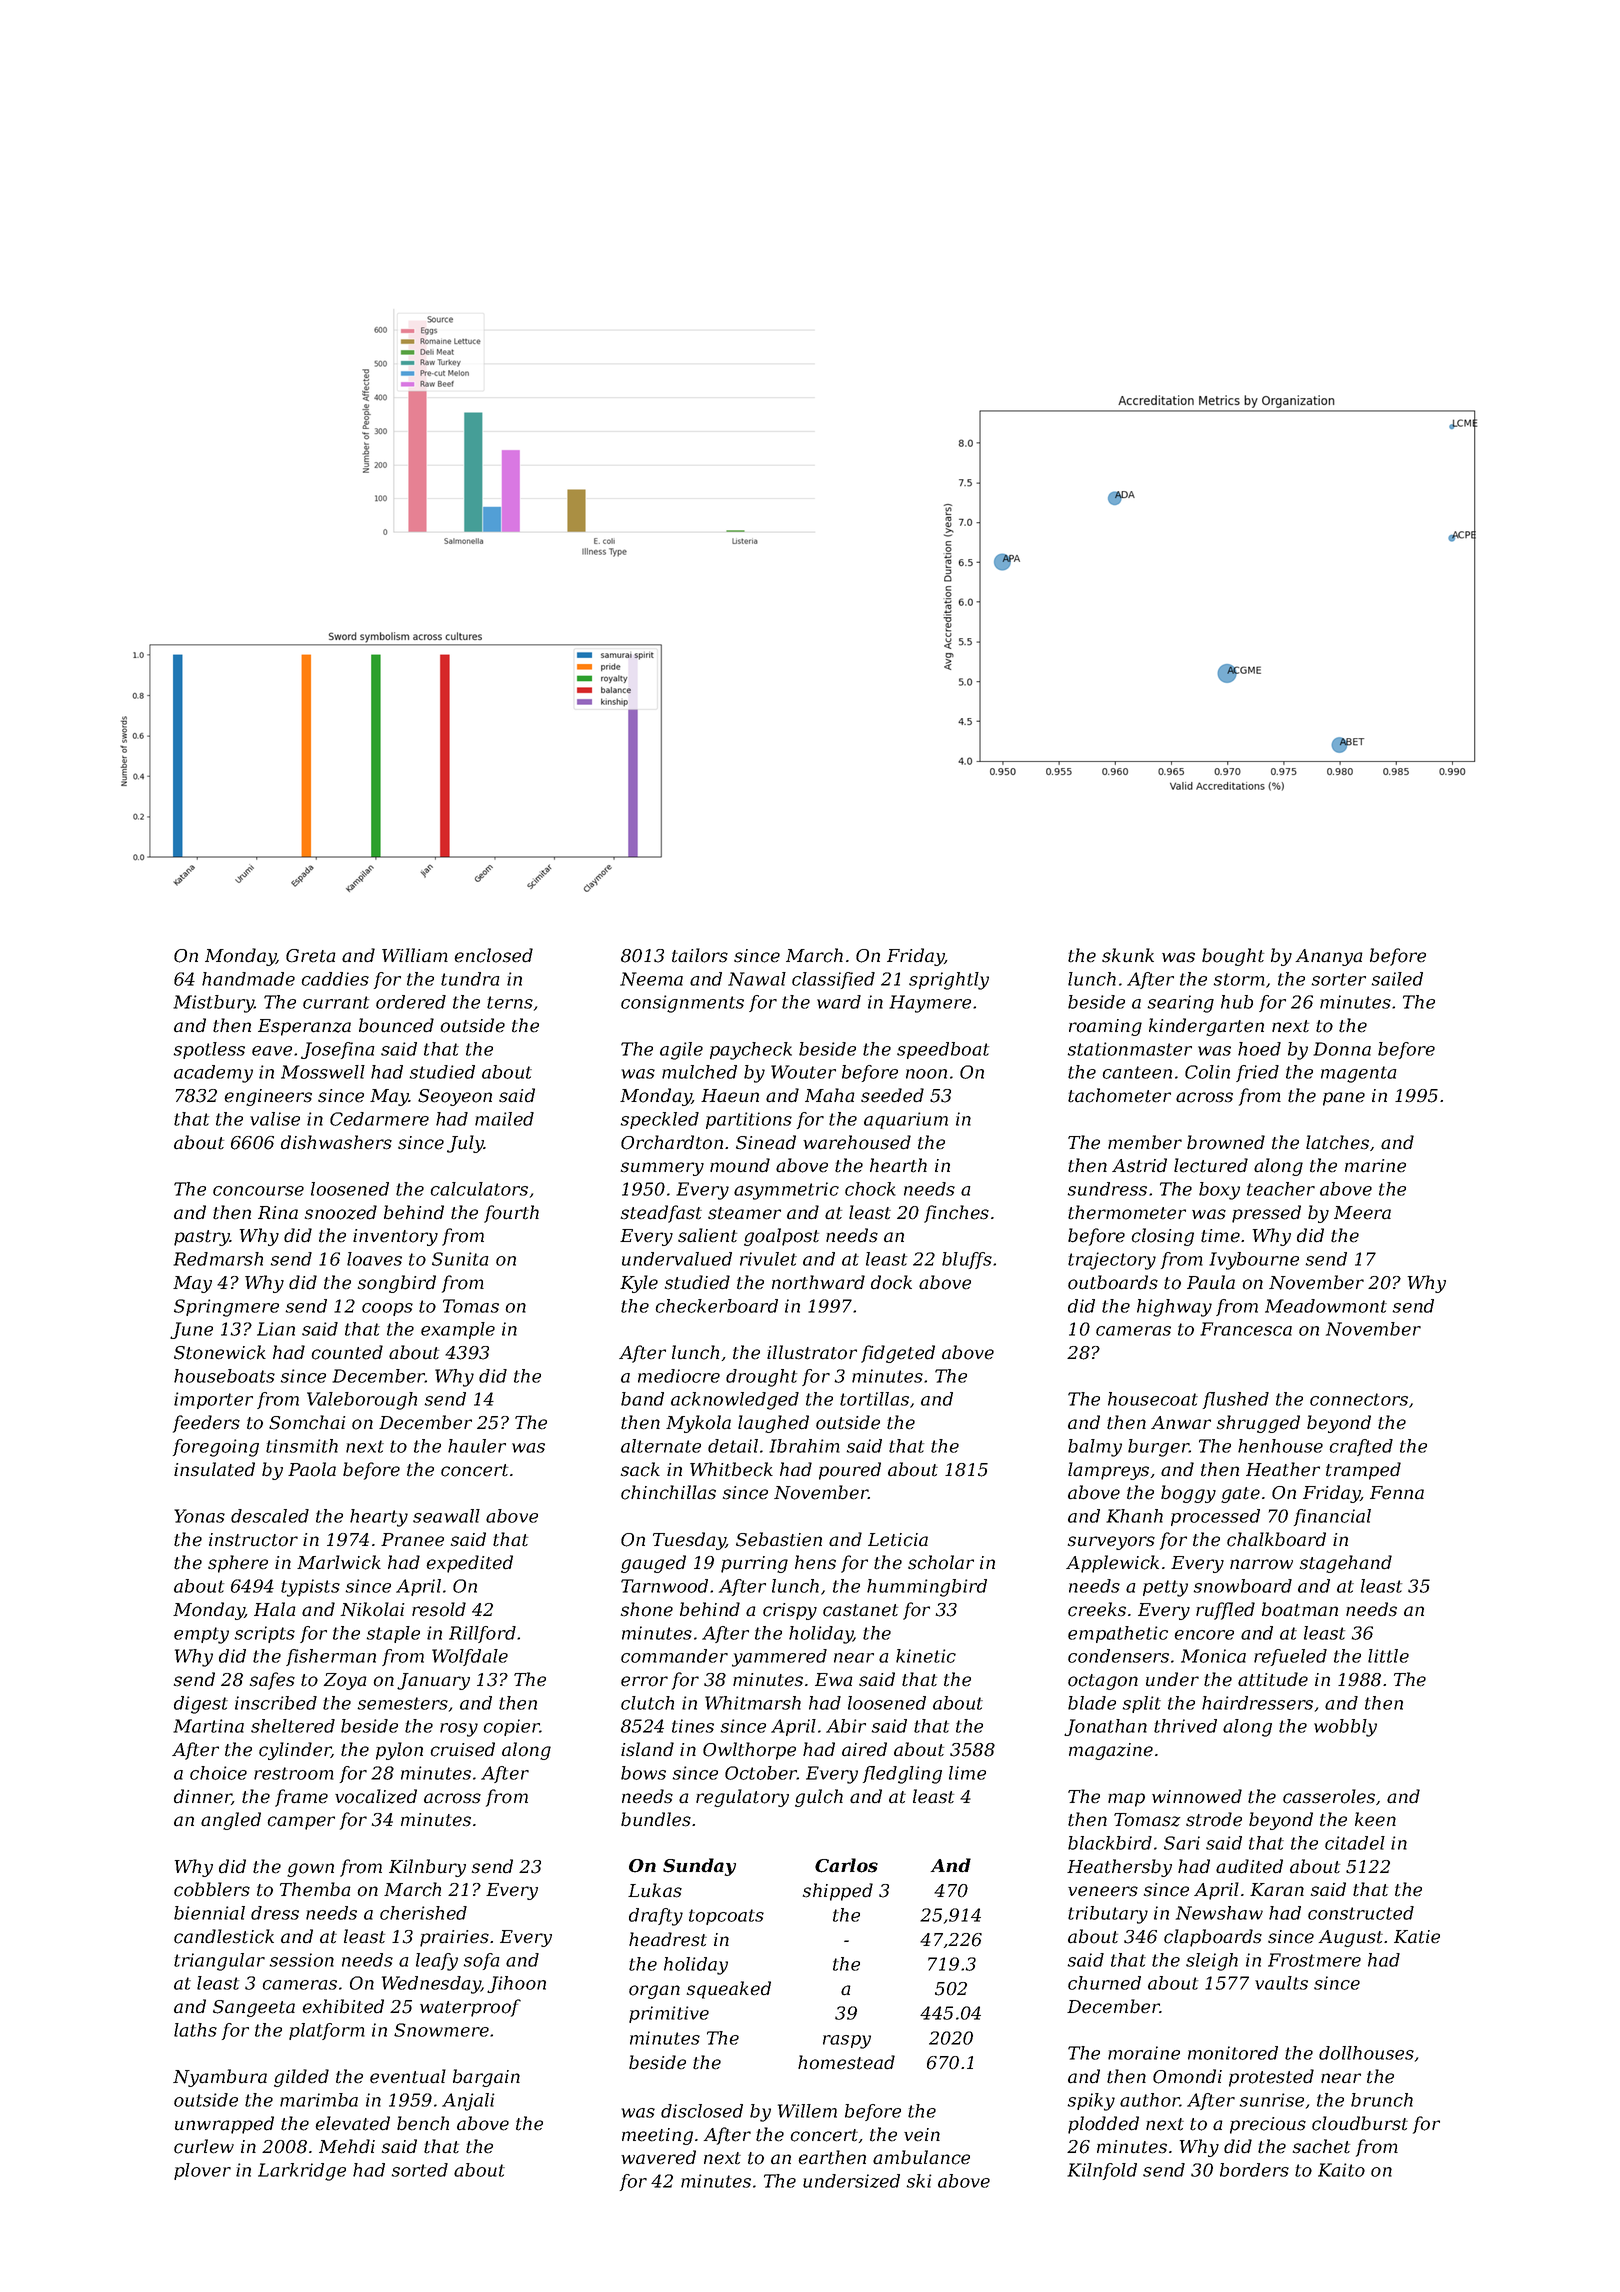  I want to click on bought, so click(1233, 957).
